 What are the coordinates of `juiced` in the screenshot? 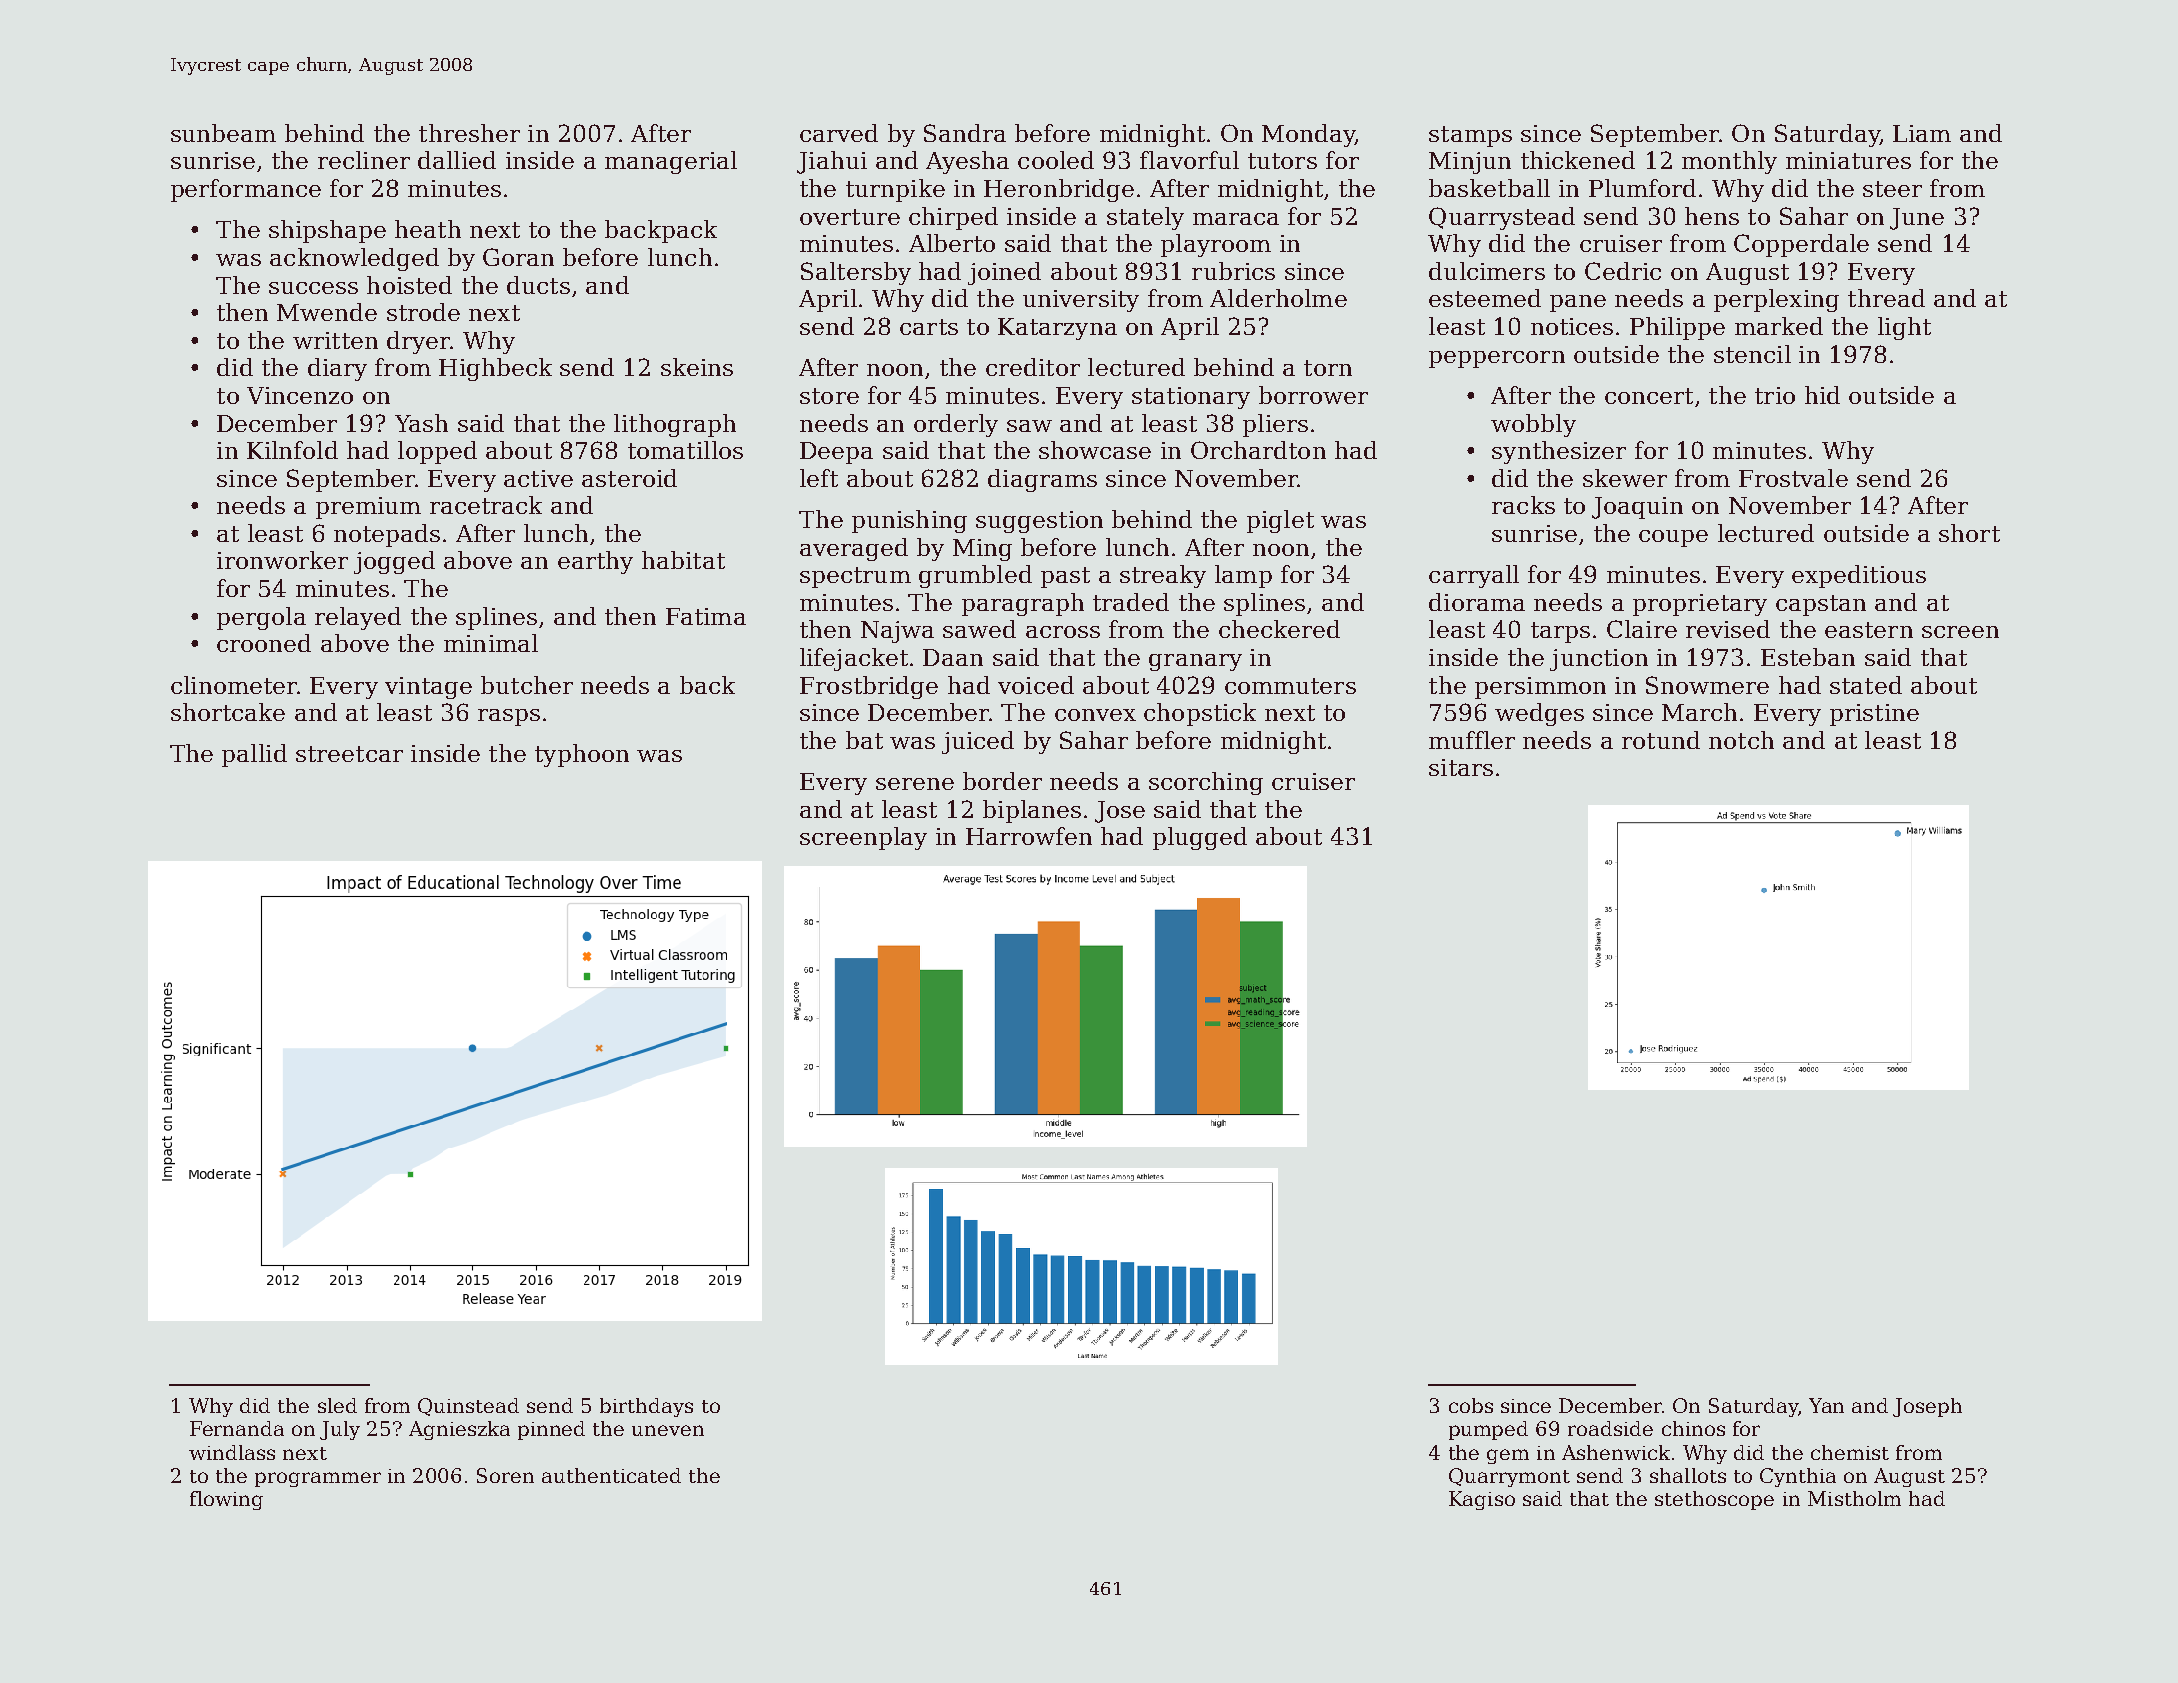 It's located at (978, 742).
